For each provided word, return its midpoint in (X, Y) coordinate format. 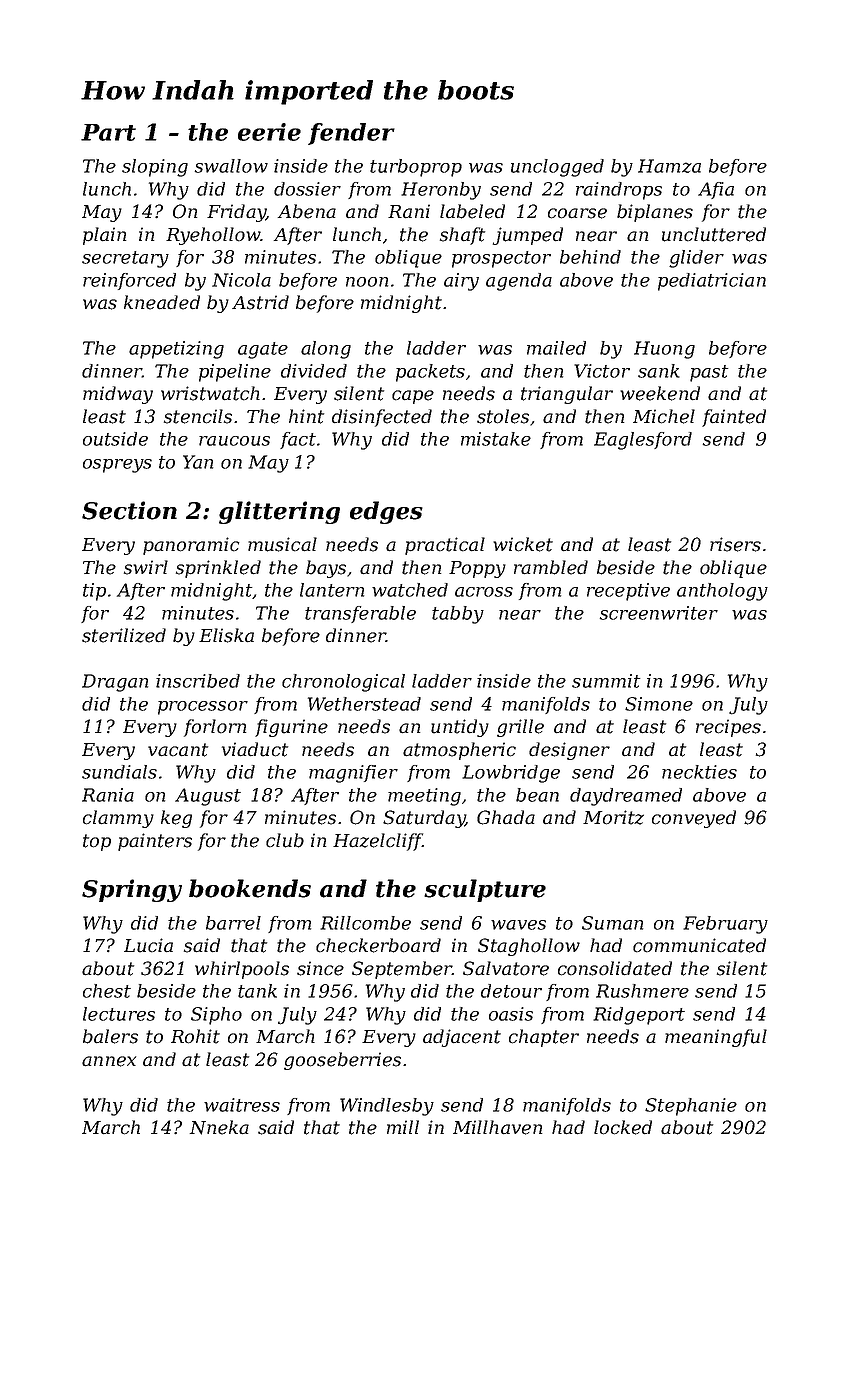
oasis (511, 1014)
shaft (462, 236)
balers (110, 1036)
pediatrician (712, 282)
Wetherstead (364, 704)
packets (430, 373)
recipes (728, 728)
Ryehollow (213, 236)
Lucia (148, 945)
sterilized (124, 635)
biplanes (655, 213)
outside (115, 439)
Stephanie (691, 1107)
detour (511, 991)
